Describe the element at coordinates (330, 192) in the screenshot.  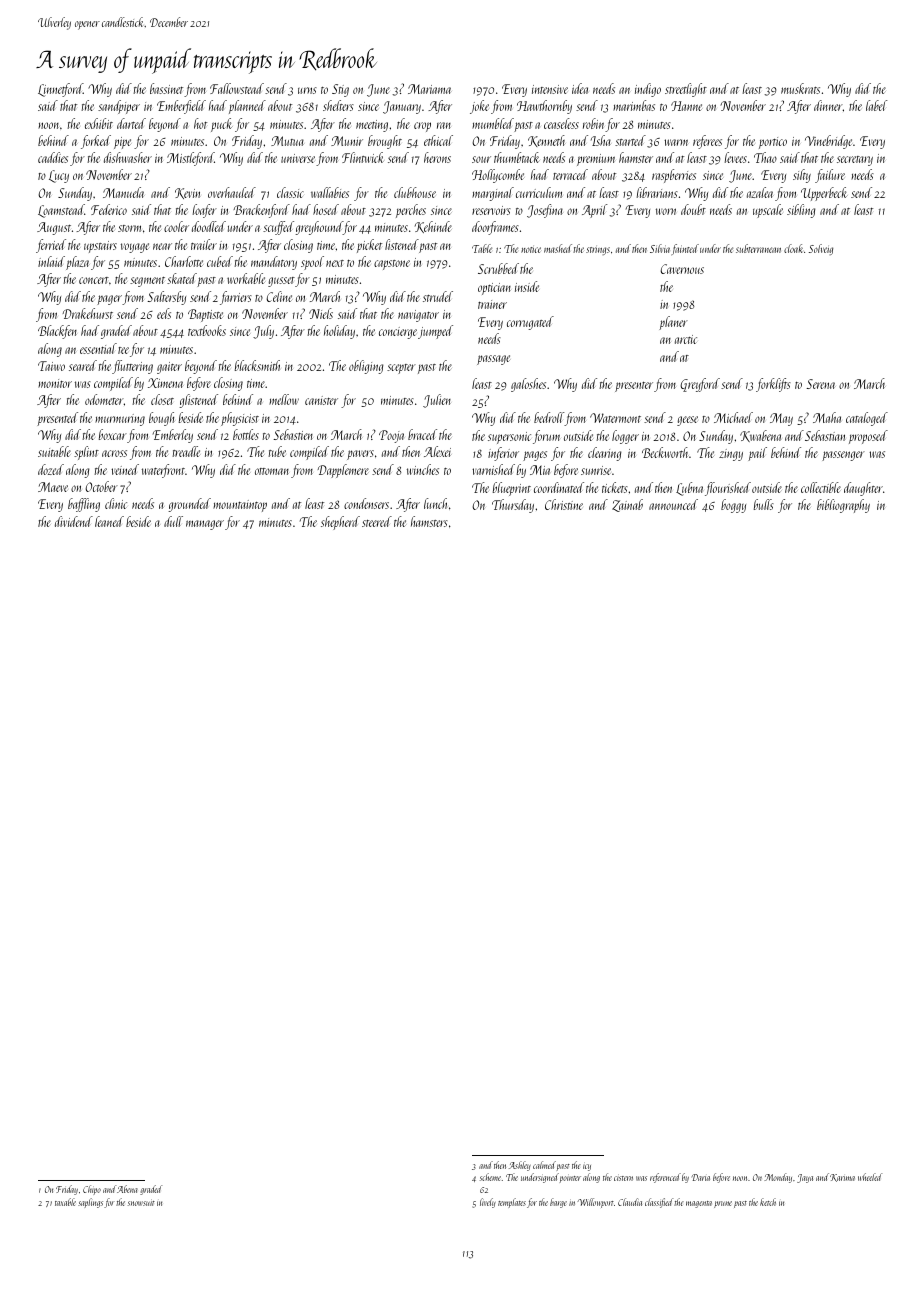
I see `wallabies` at that location.
